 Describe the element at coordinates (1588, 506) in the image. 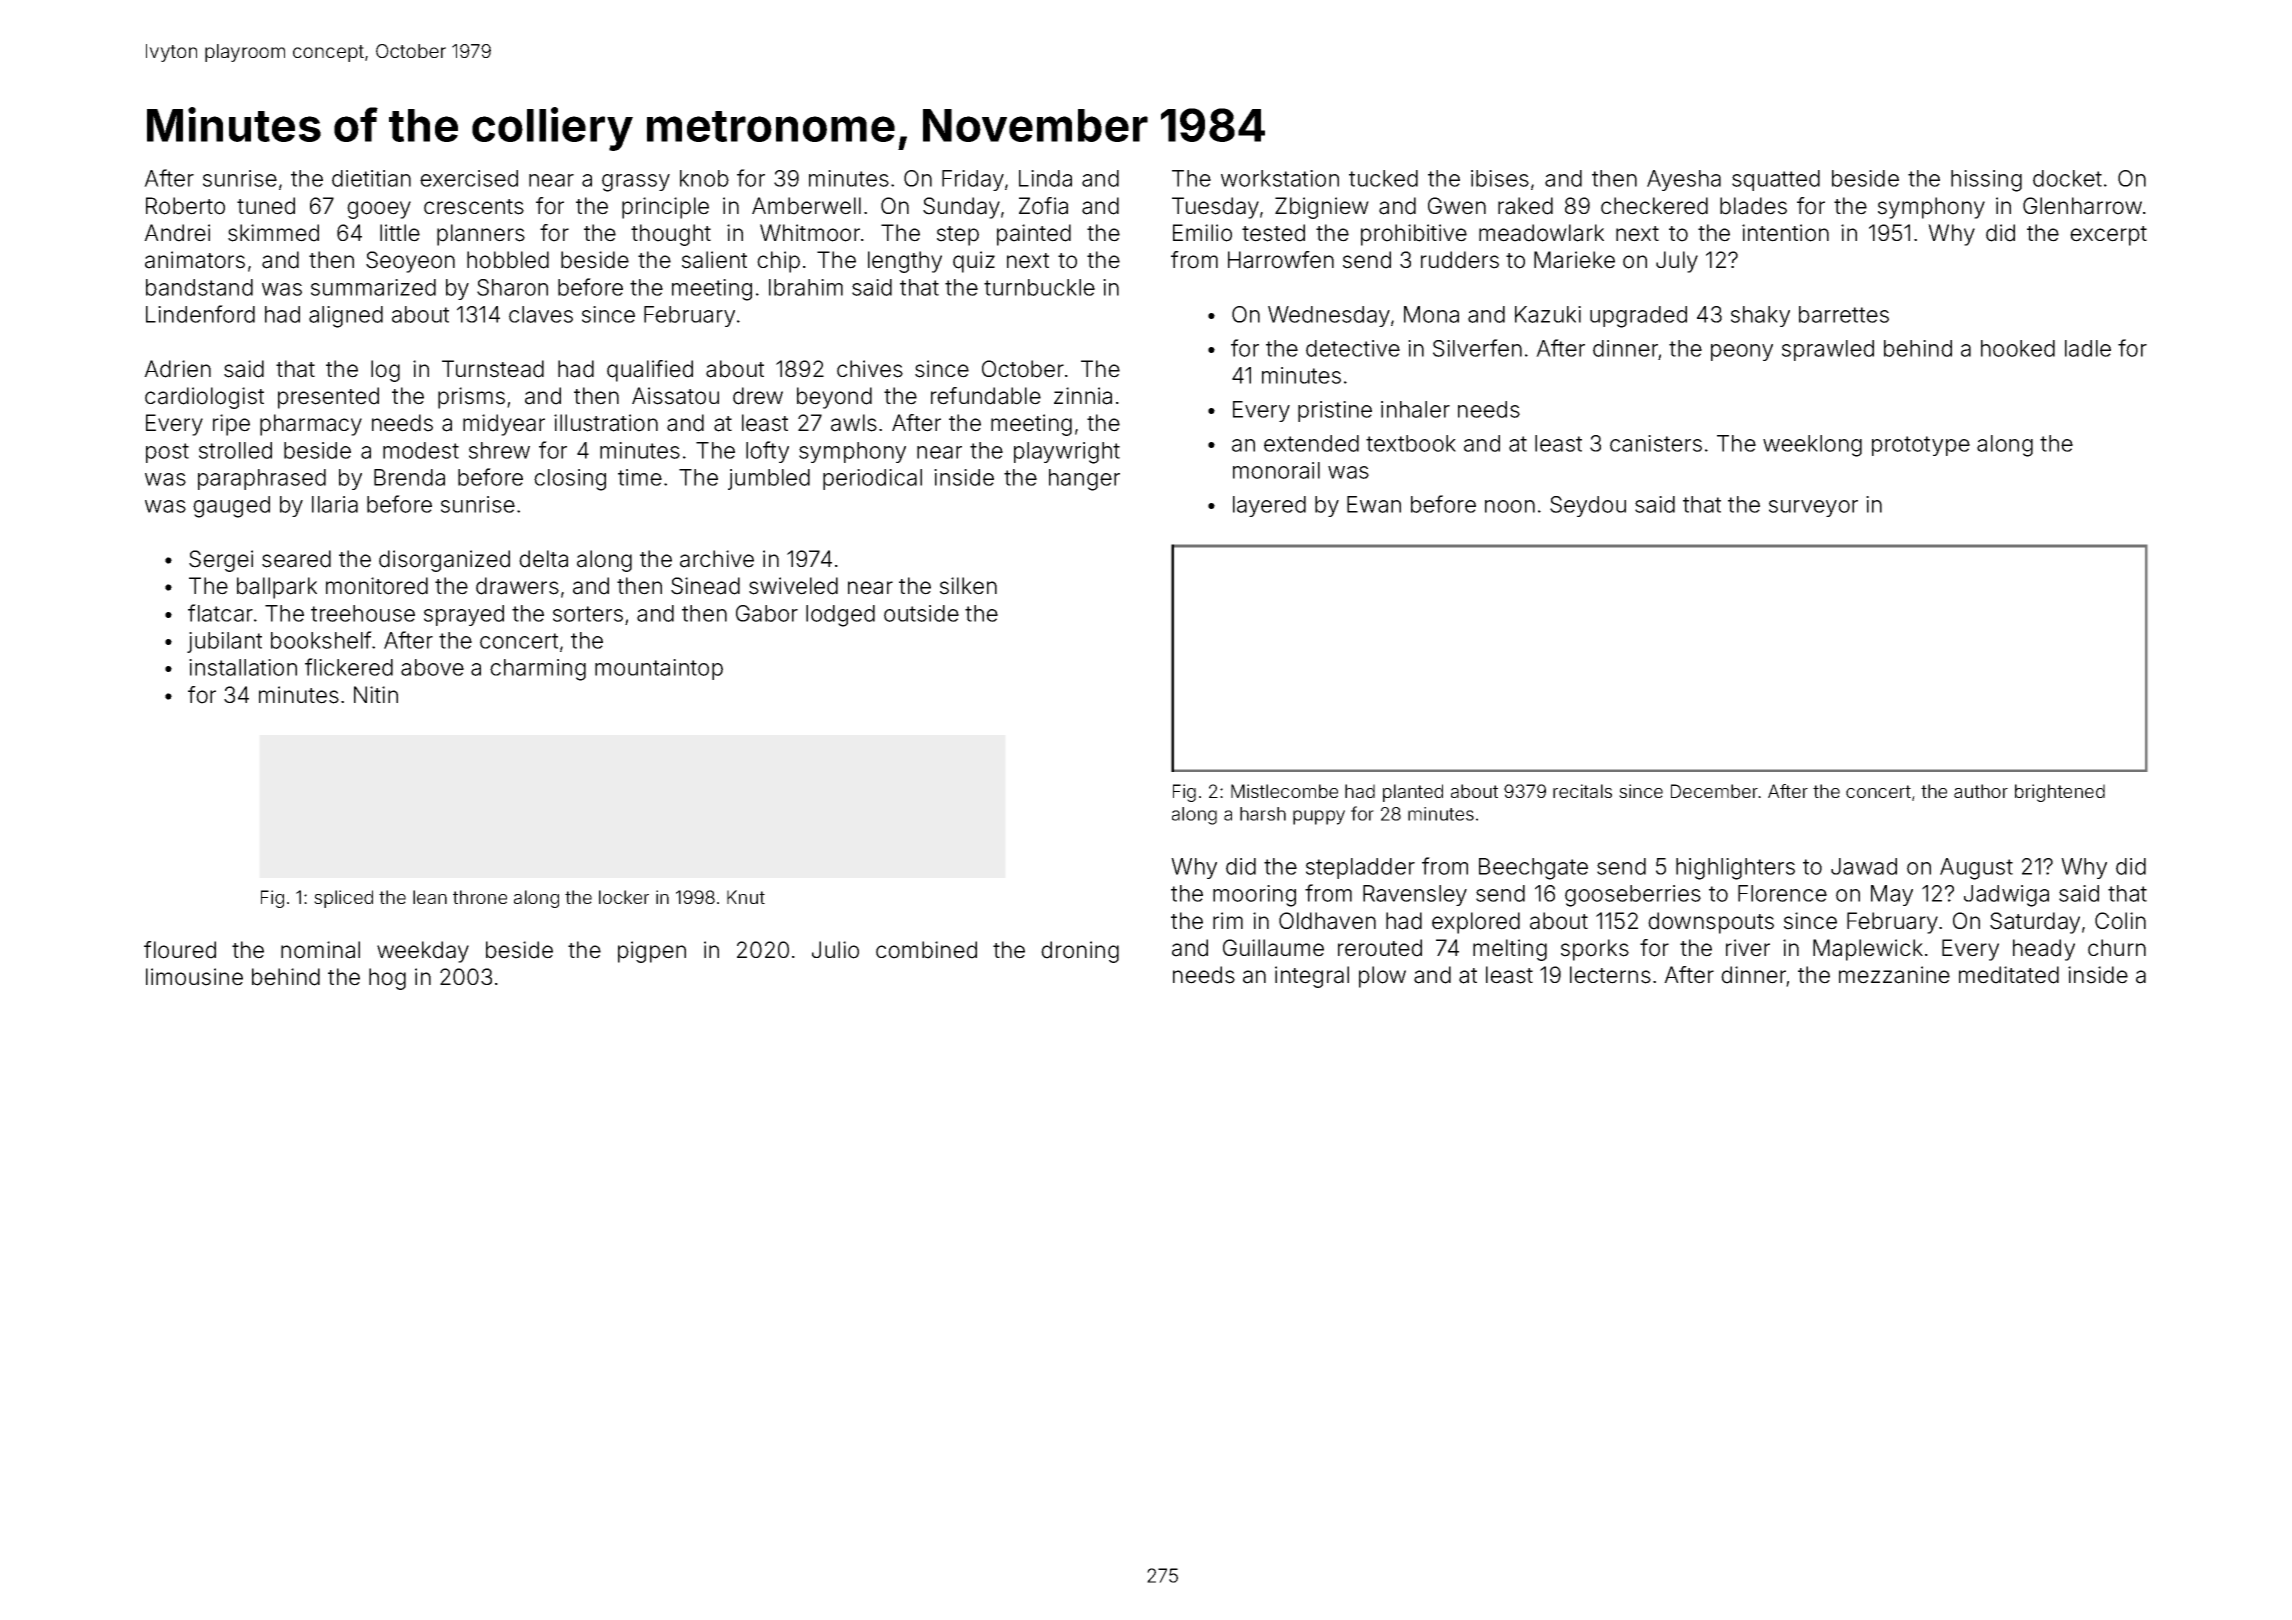

I see `Seydou` at that location.
